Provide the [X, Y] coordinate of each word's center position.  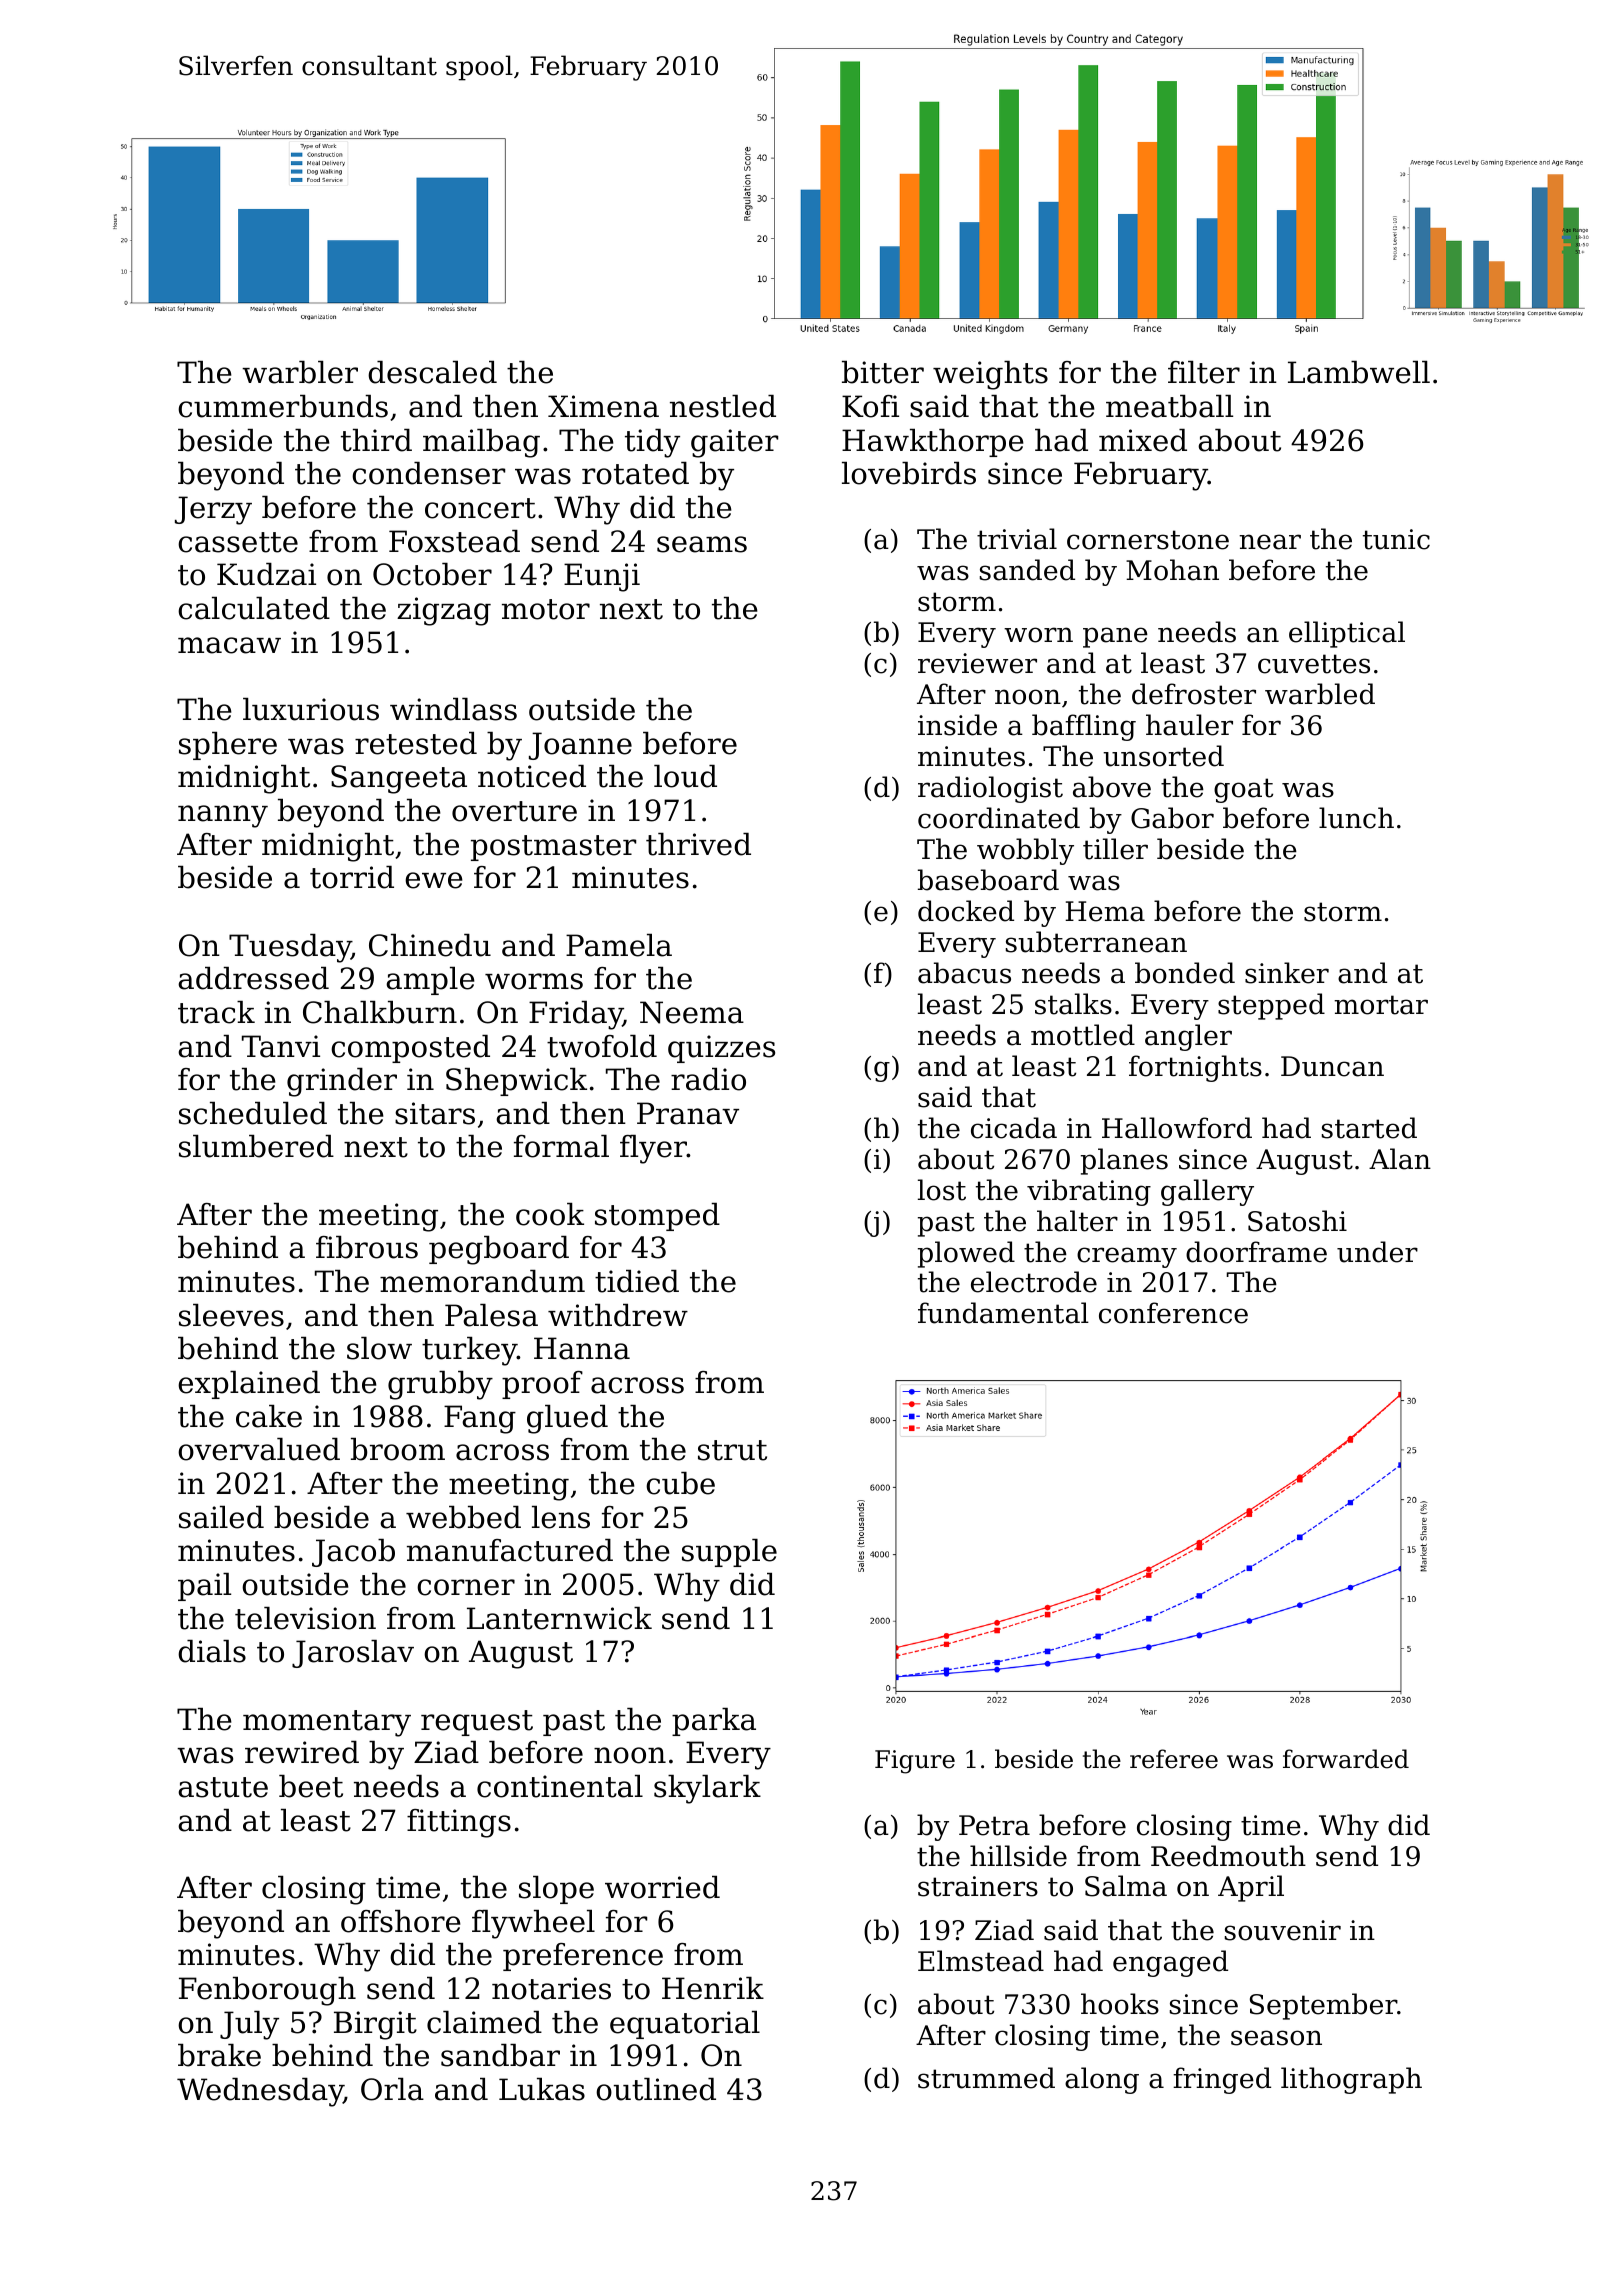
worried [662, 1887]
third [376, 440]
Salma [1126, 1886]
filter [1204, 372]
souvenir [1283, 1930]
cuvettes [1314, 664]
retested [416, 743]
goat [1243, 790]
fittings [459, 1823]
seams [702, 544]
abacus [964, 973]
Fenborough [267, 1991]
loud [685, 776]
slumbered [256, 1146]
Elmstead [981, 1961]
